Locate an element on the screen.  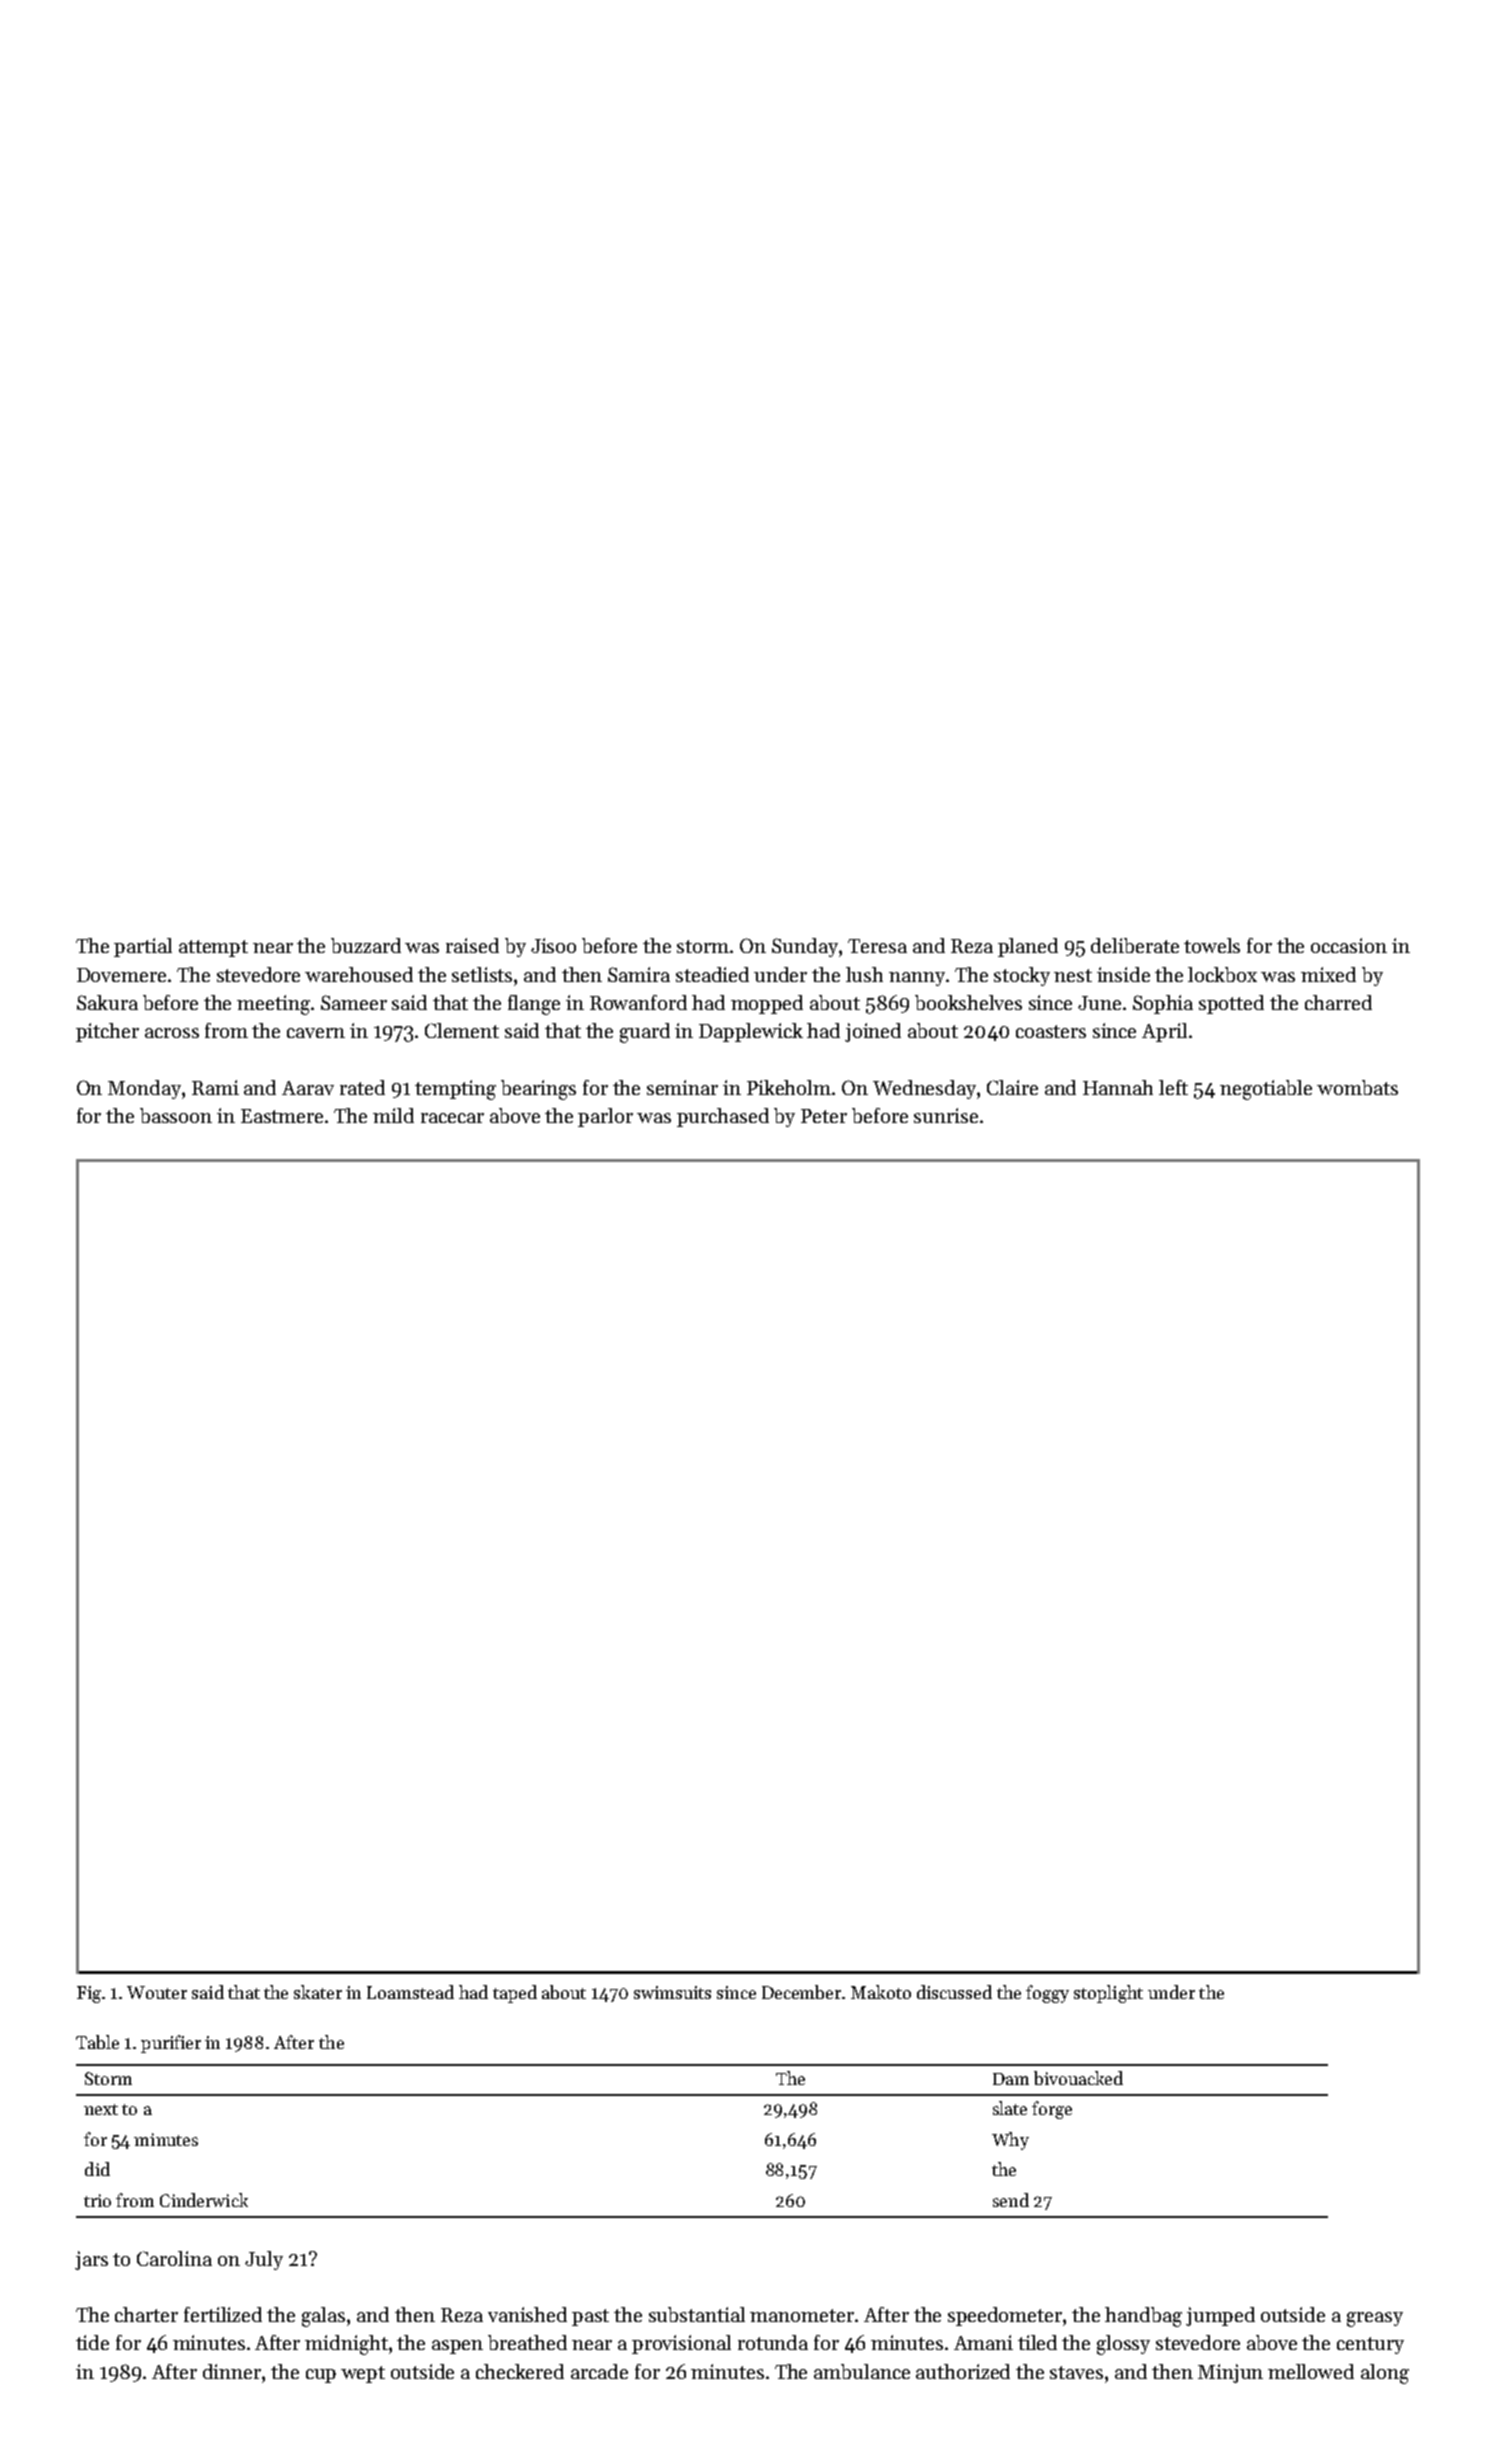
Wouter is located at coordinates (157, 1992).
